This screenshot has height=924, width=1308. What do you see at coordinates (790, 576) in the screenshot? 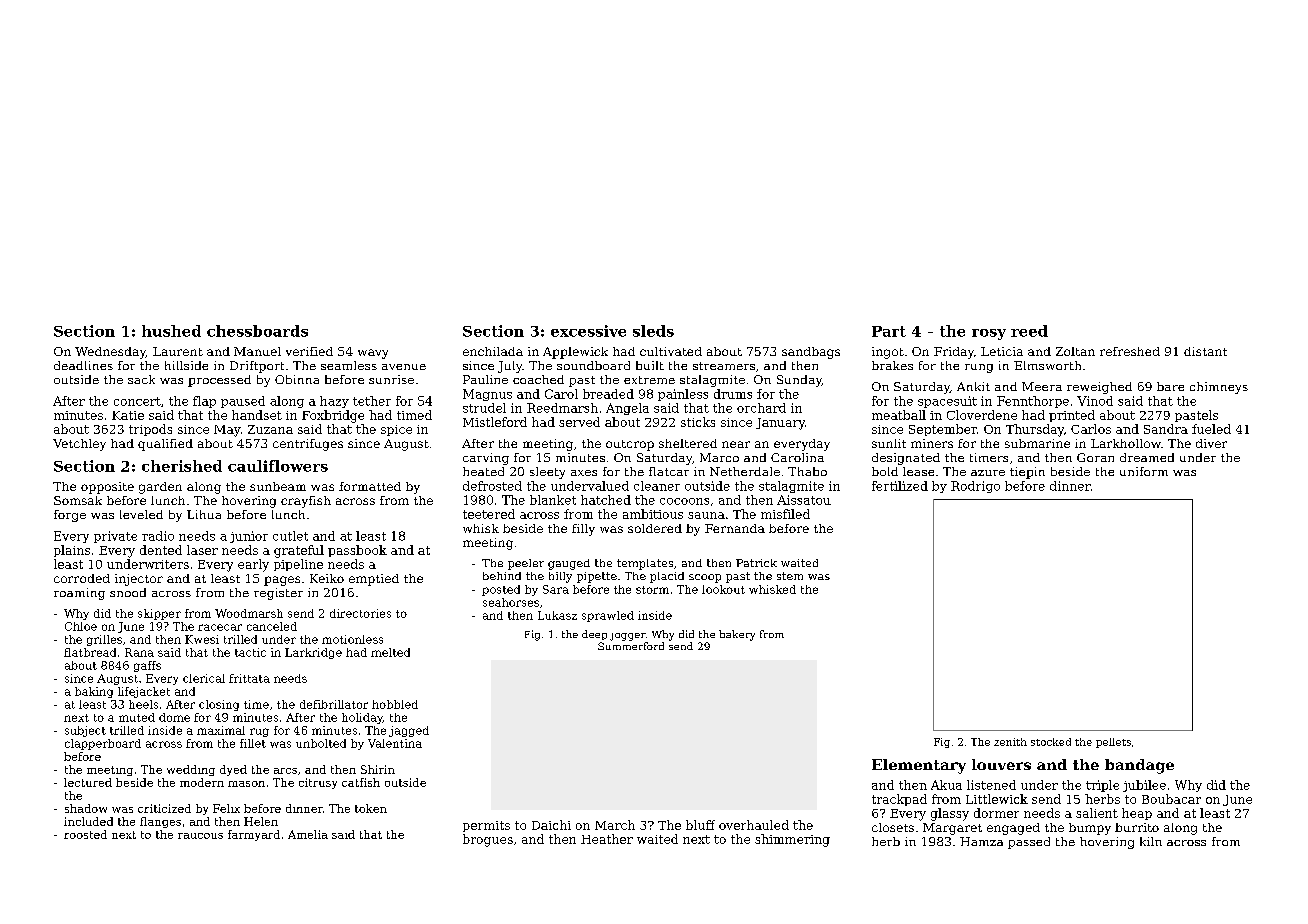
I see `stem` at bounding box center [790, 576].
